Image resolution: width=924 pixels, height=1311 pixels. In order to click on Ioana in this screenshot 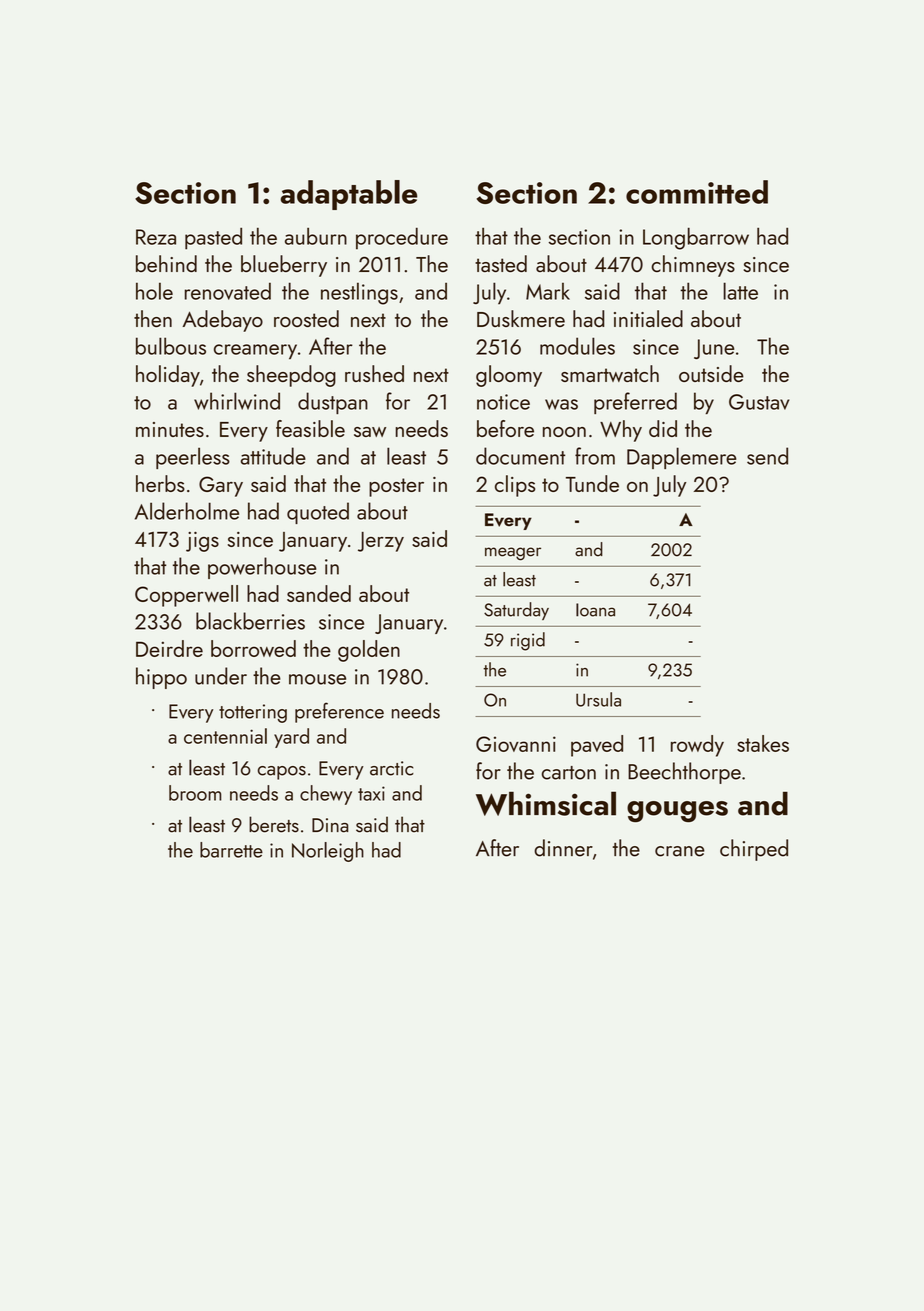, I will do `click(595, 610)`.
